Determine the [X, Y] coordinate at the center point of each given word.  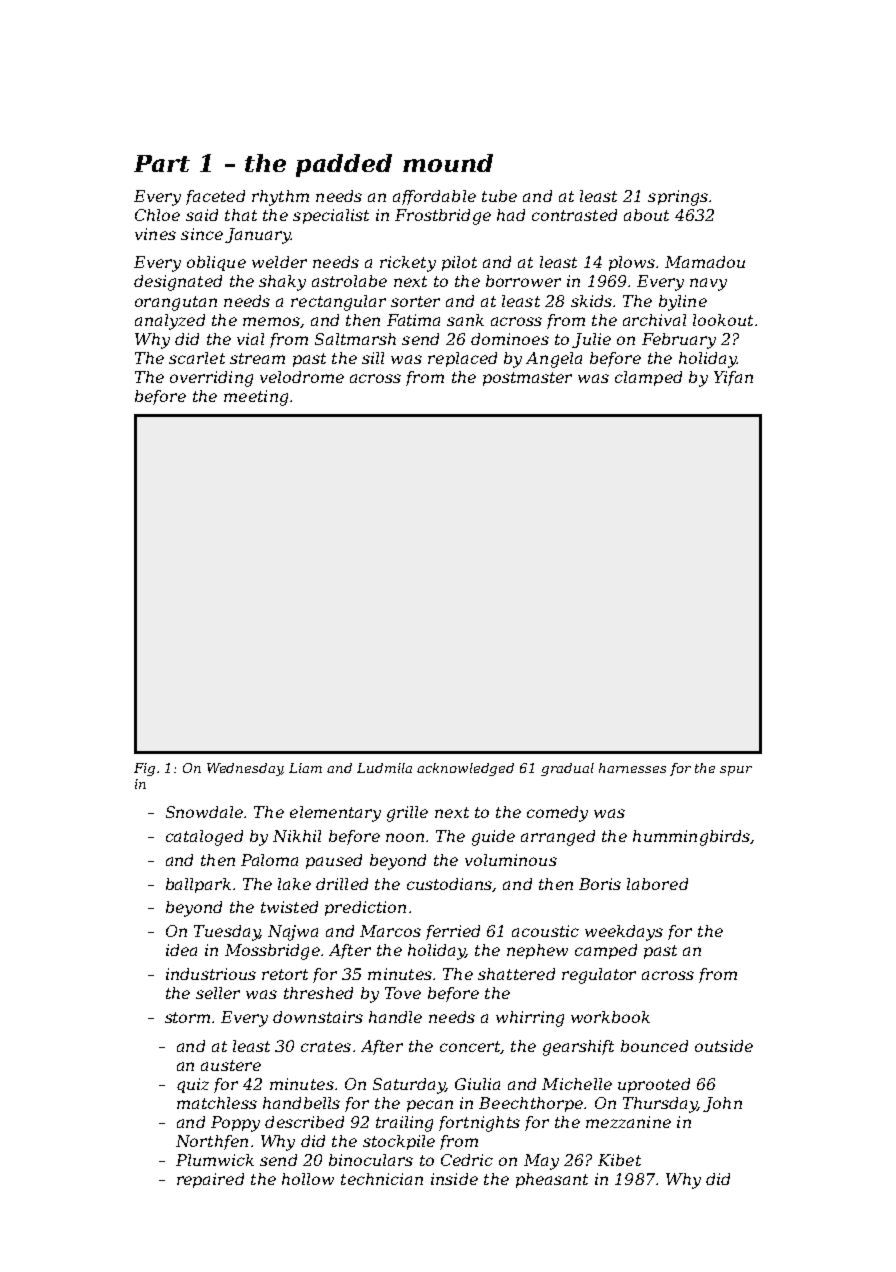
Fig [144, 769]
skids [591, 301]
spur [736, 771]
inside [454, 1179]
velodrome [302, 377]
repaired [210, 1180]
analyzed [170, 322]
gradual [567, 769]
